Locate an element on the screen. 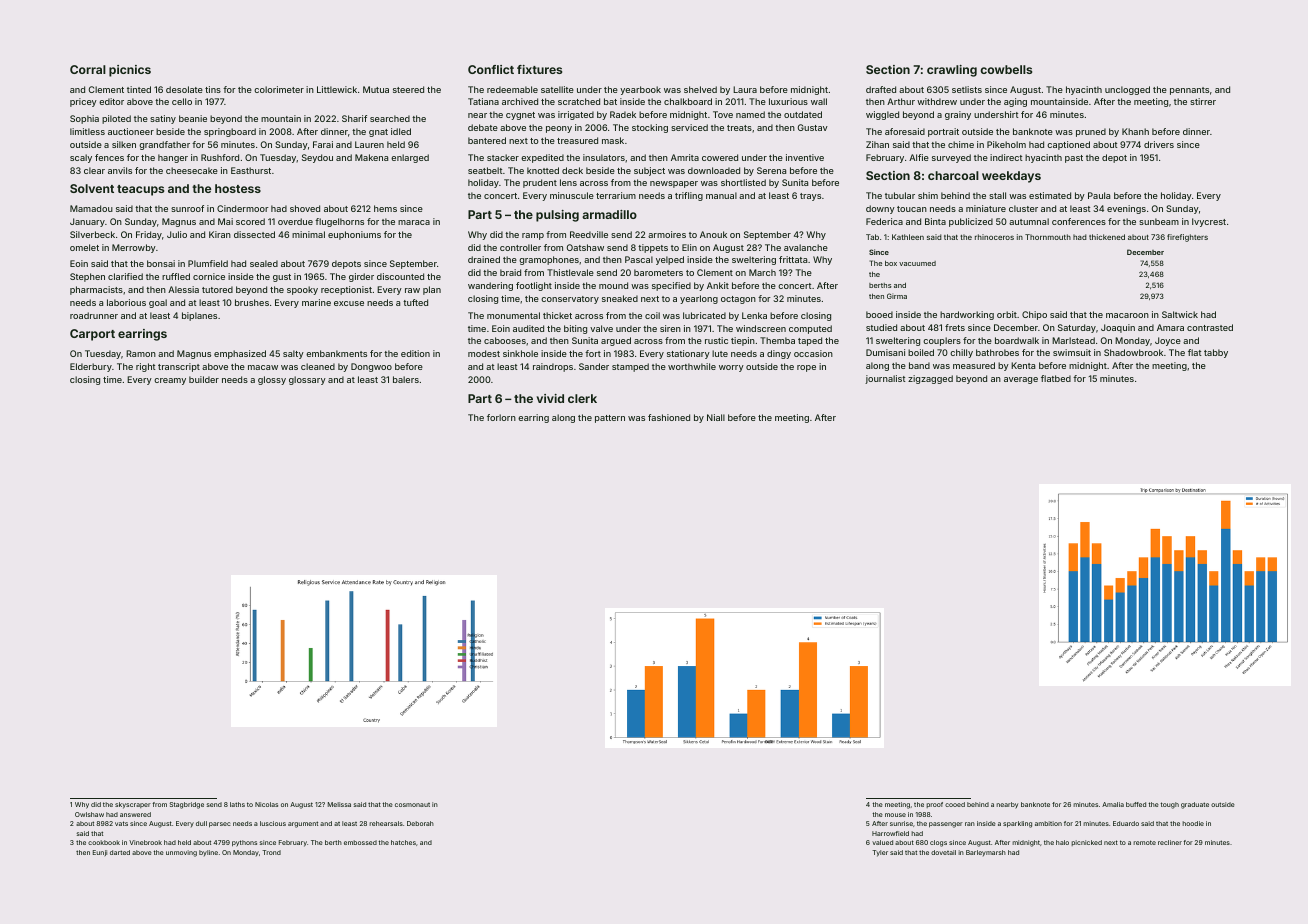 The height and width of the screenshot is (924, 1308). hatches is located at coordinates (403, 842).
